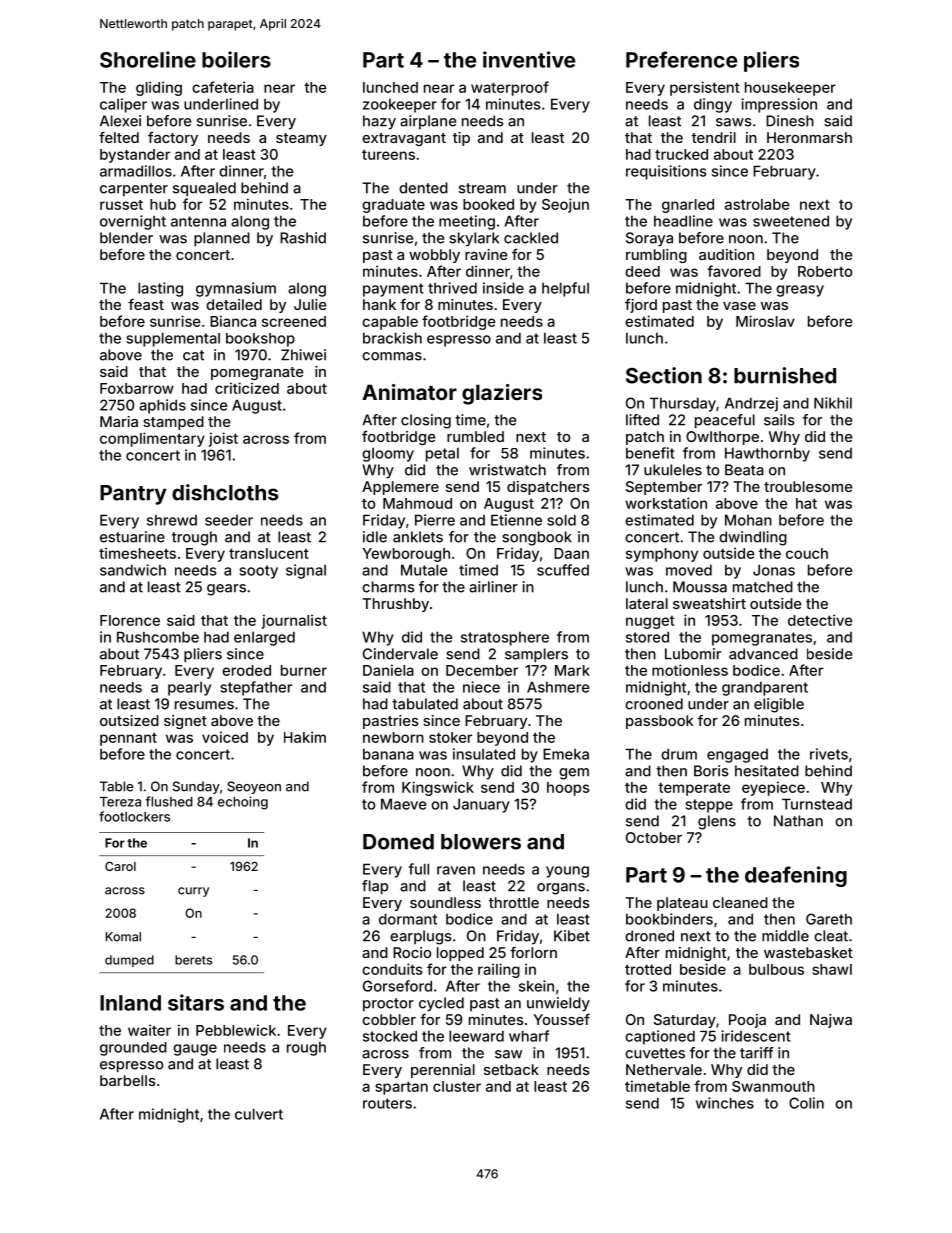  I want to click on rumbled, so click(475, 436).
